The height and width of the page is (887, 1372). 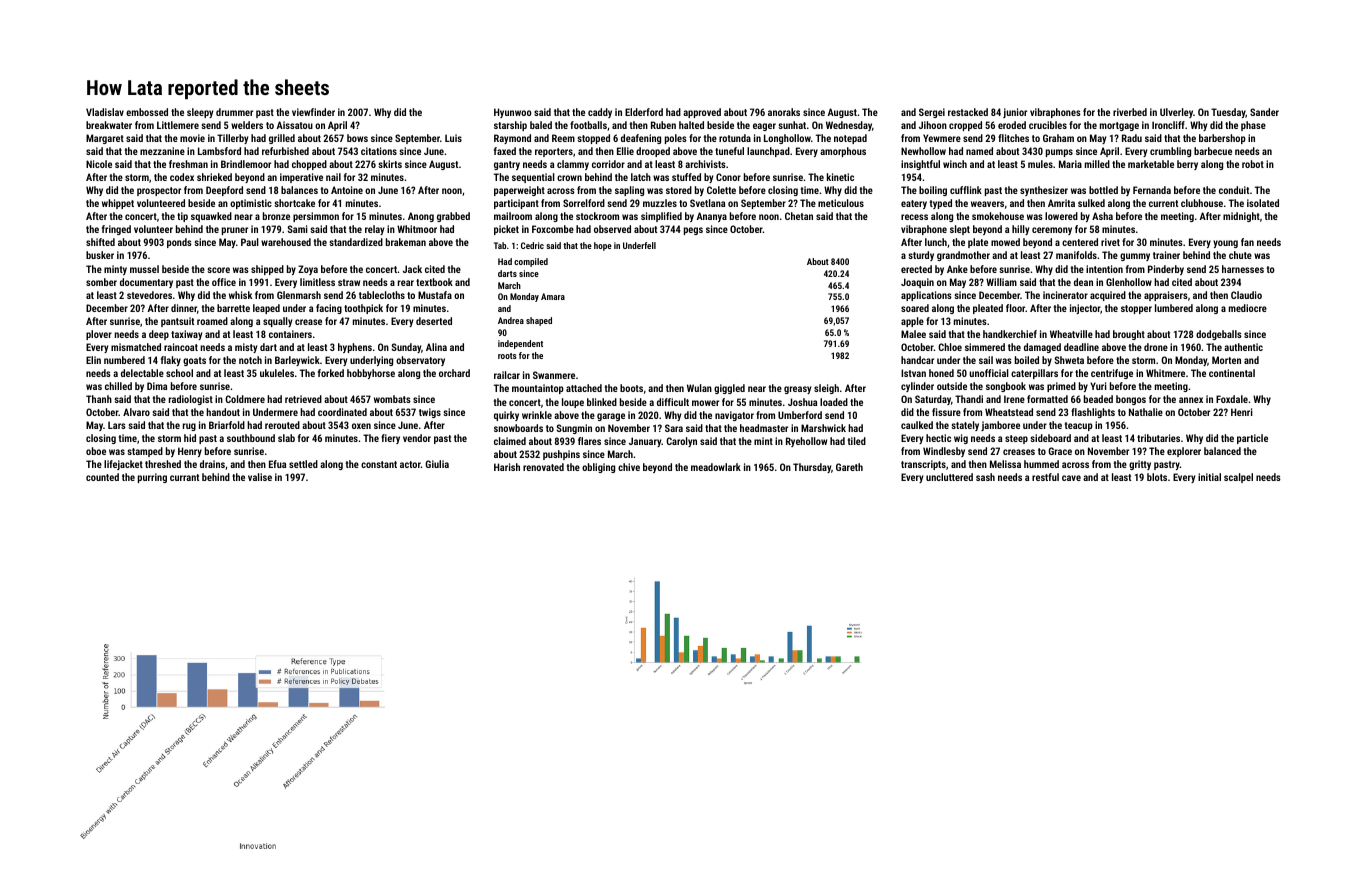 I want to click on blots, so click(x=1157, y=477).
